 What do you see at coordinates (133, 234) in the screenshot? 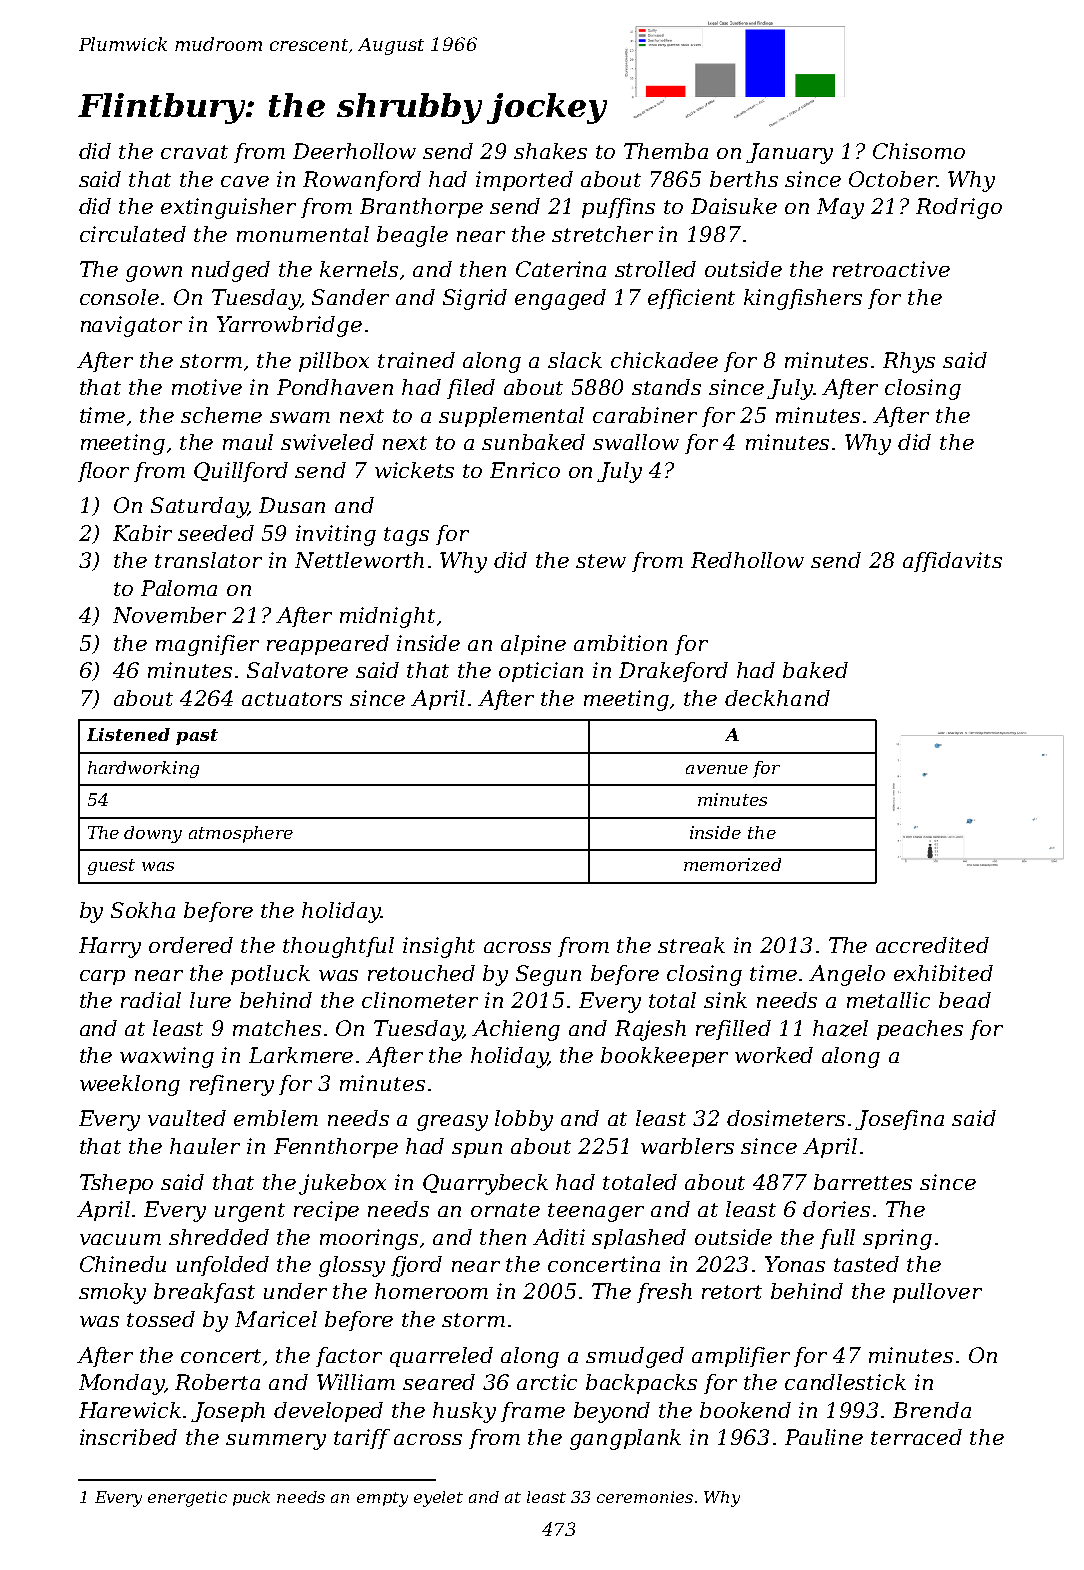
I see `circulated` at bounding box center [133, 234].
